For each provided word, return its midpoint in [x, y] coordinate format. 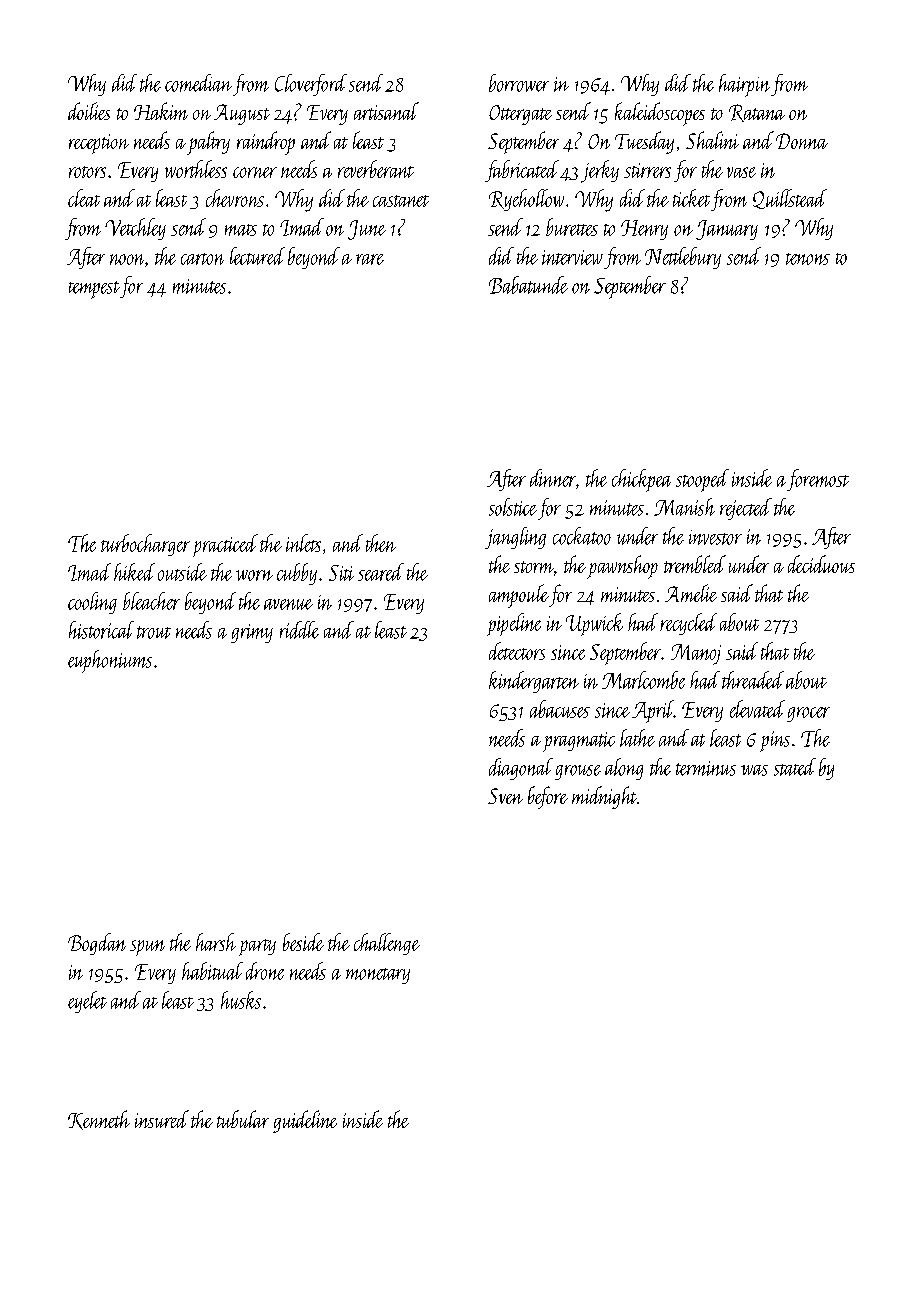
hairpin [744, 85]
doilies [89, 111]
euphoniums [110, 661]
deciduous [821, 564]
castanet [401, 201]
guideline [305, 1121]
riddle [299, 630]
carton [202, 259]
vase [741, 172]
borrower [519, 83]
